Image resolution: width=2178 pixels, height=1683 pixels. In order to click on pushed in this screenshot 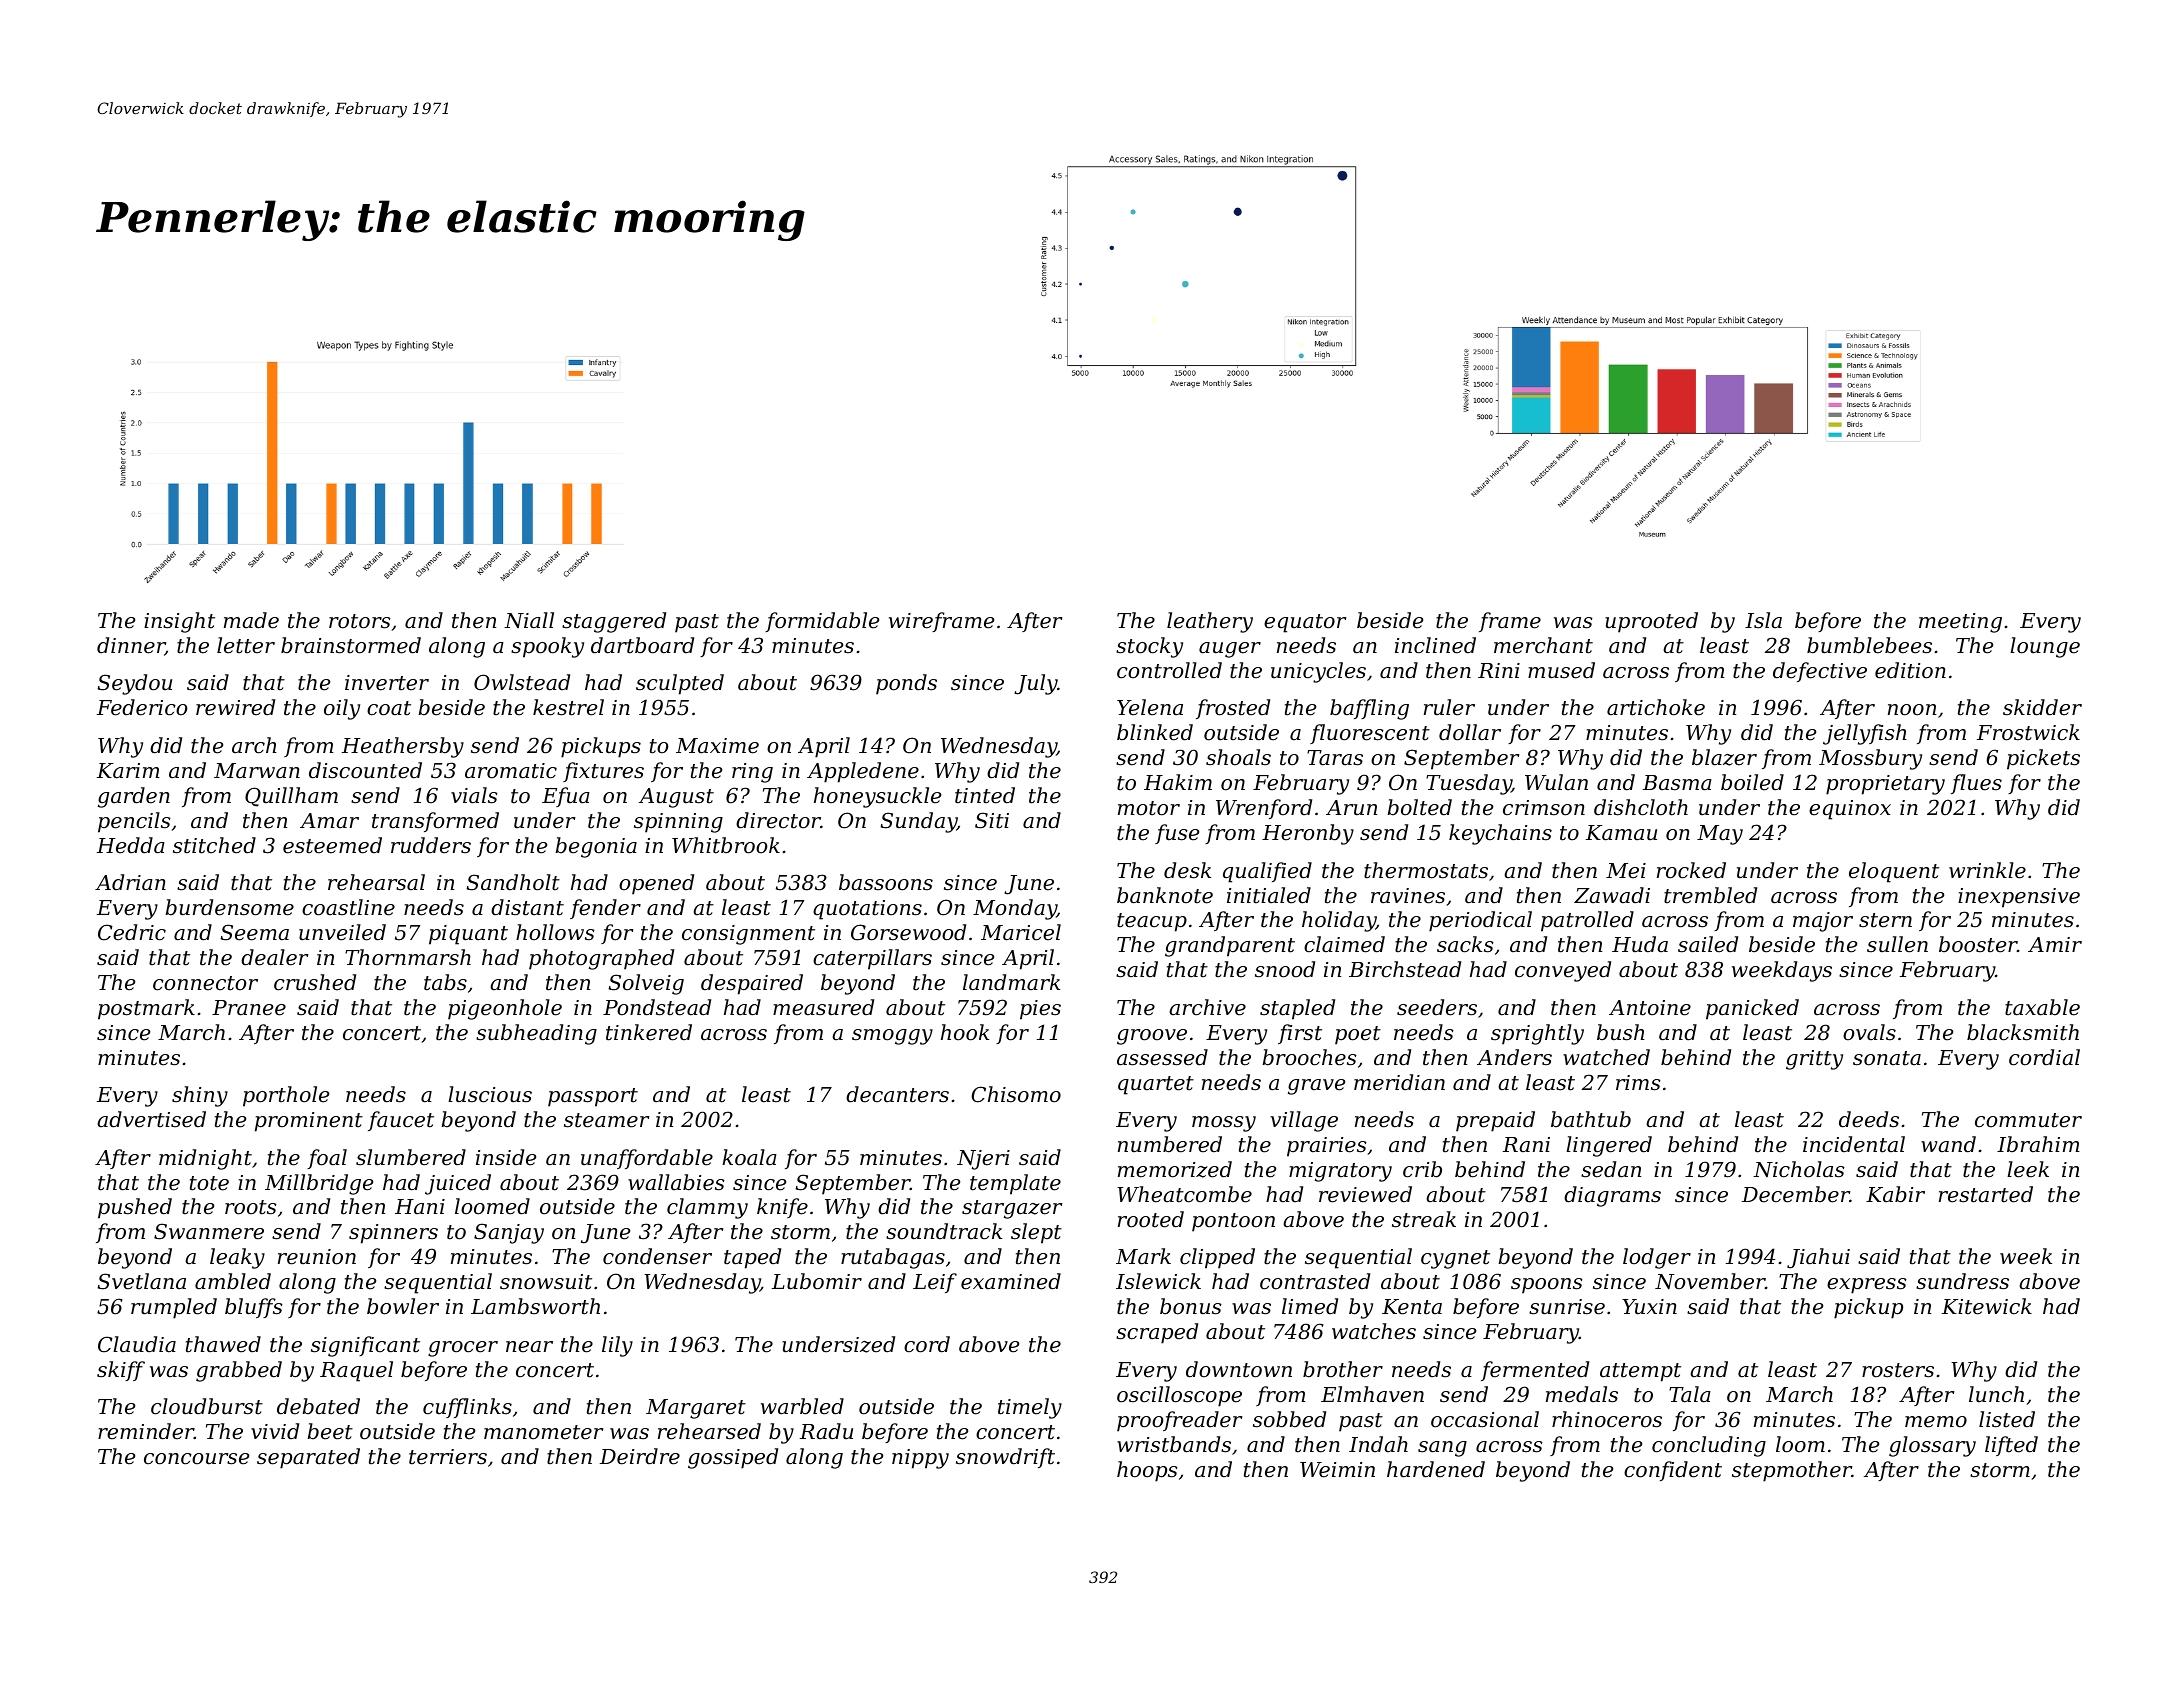, I will do `click(135, 1208)`.
